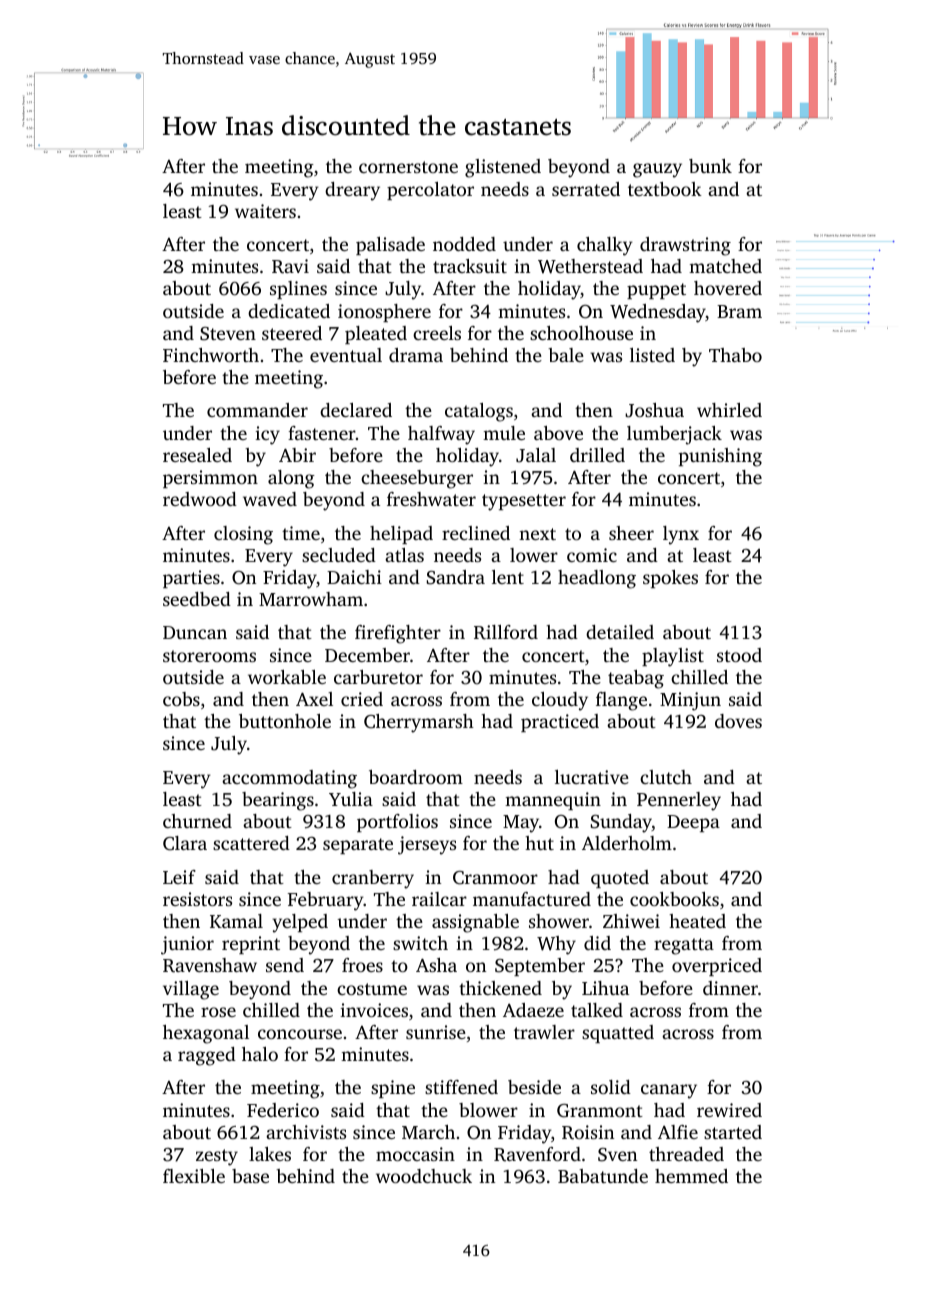 This screenshot has width=925, height=1313. I want to click on Babatunde, so click(603, 1176).
